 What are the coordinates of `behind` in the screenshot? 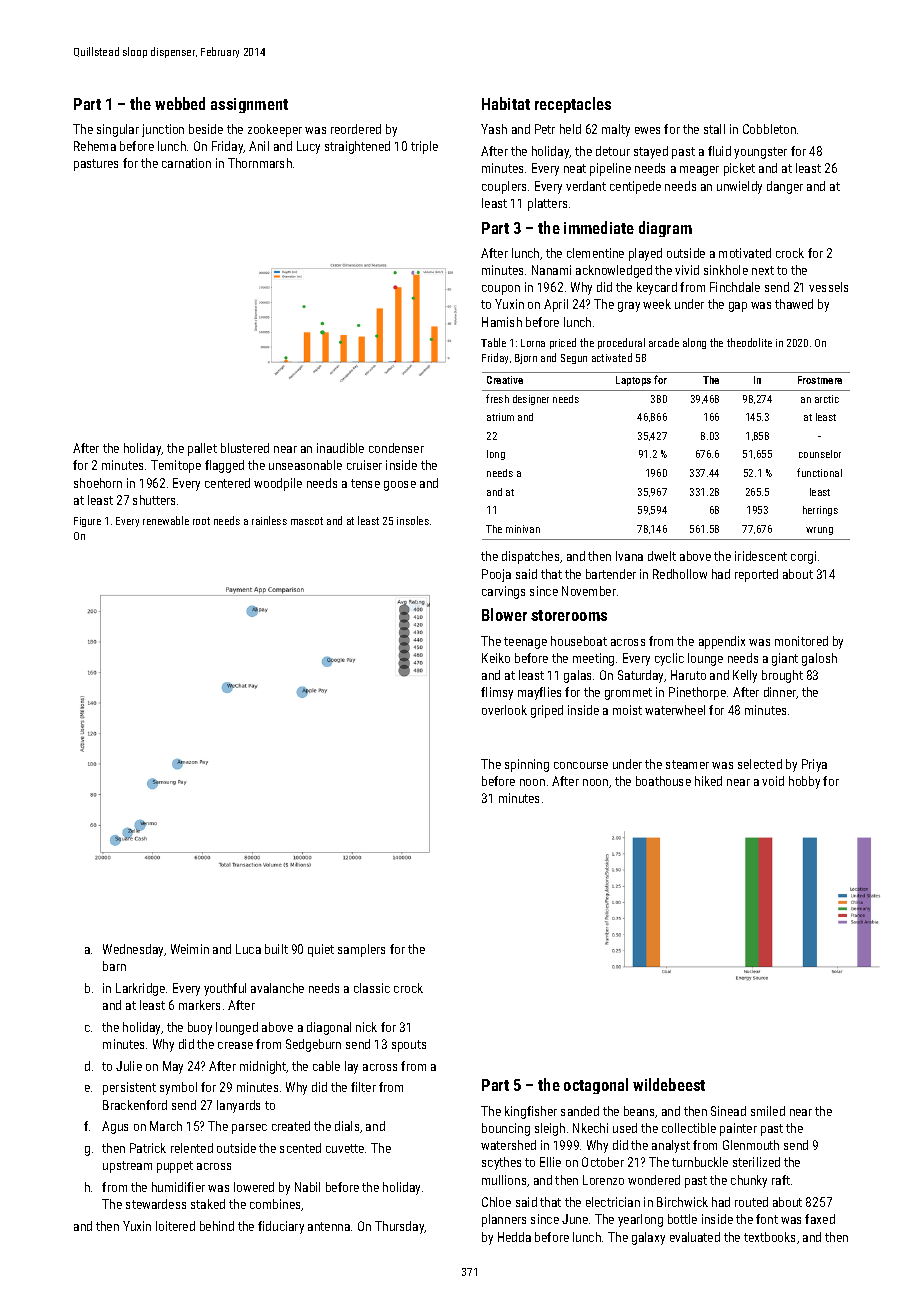 It's located at (217, 1226).
